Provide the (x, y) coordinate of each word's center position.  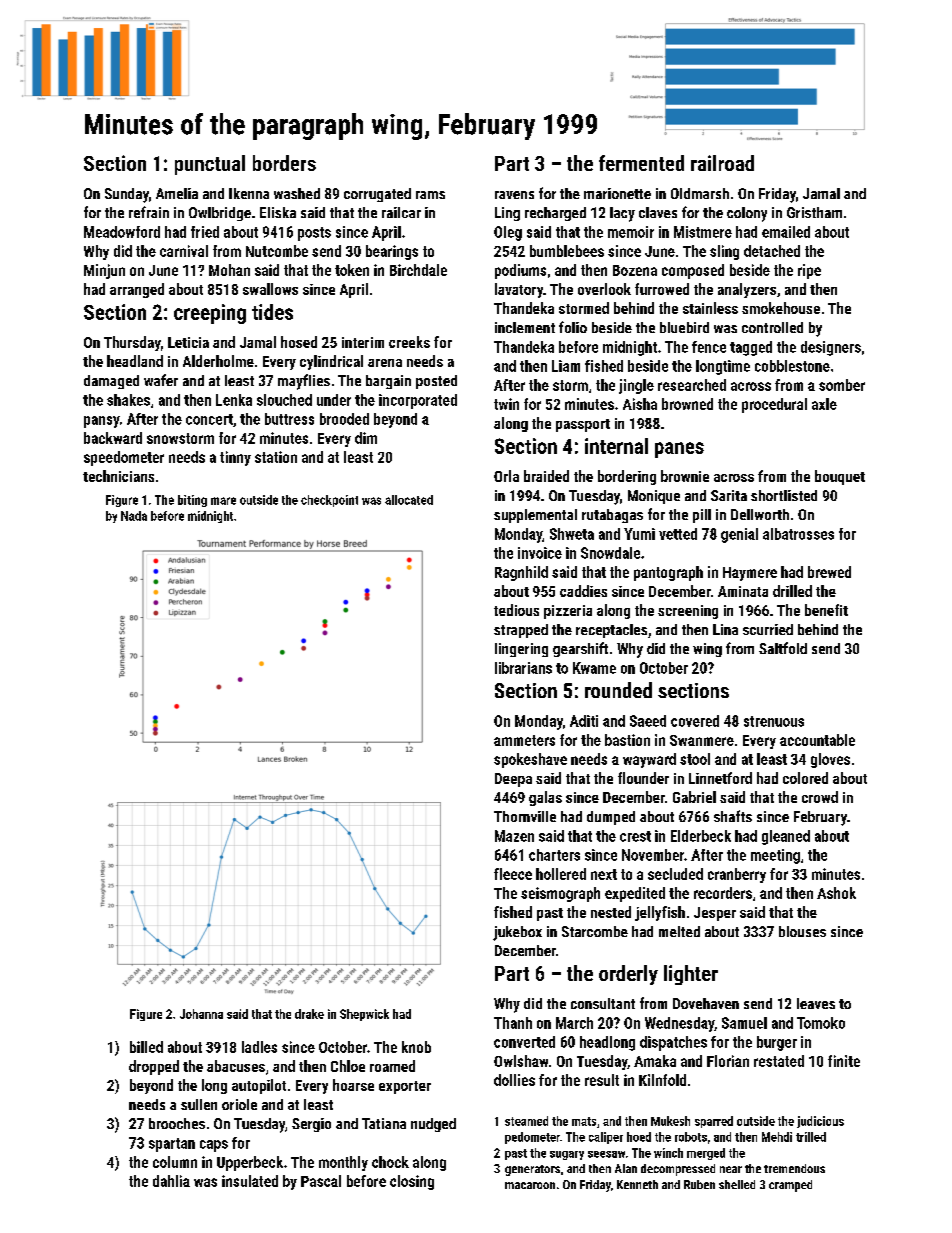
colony (747, 214)
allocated (409, 500)
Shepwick (364, 1015)
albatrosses (798, 534)
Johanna (201, 1014)
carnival (184, 251)
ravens (514, 195)
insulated (250, 1181)
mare (223, 501)
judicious (820, 1122)
